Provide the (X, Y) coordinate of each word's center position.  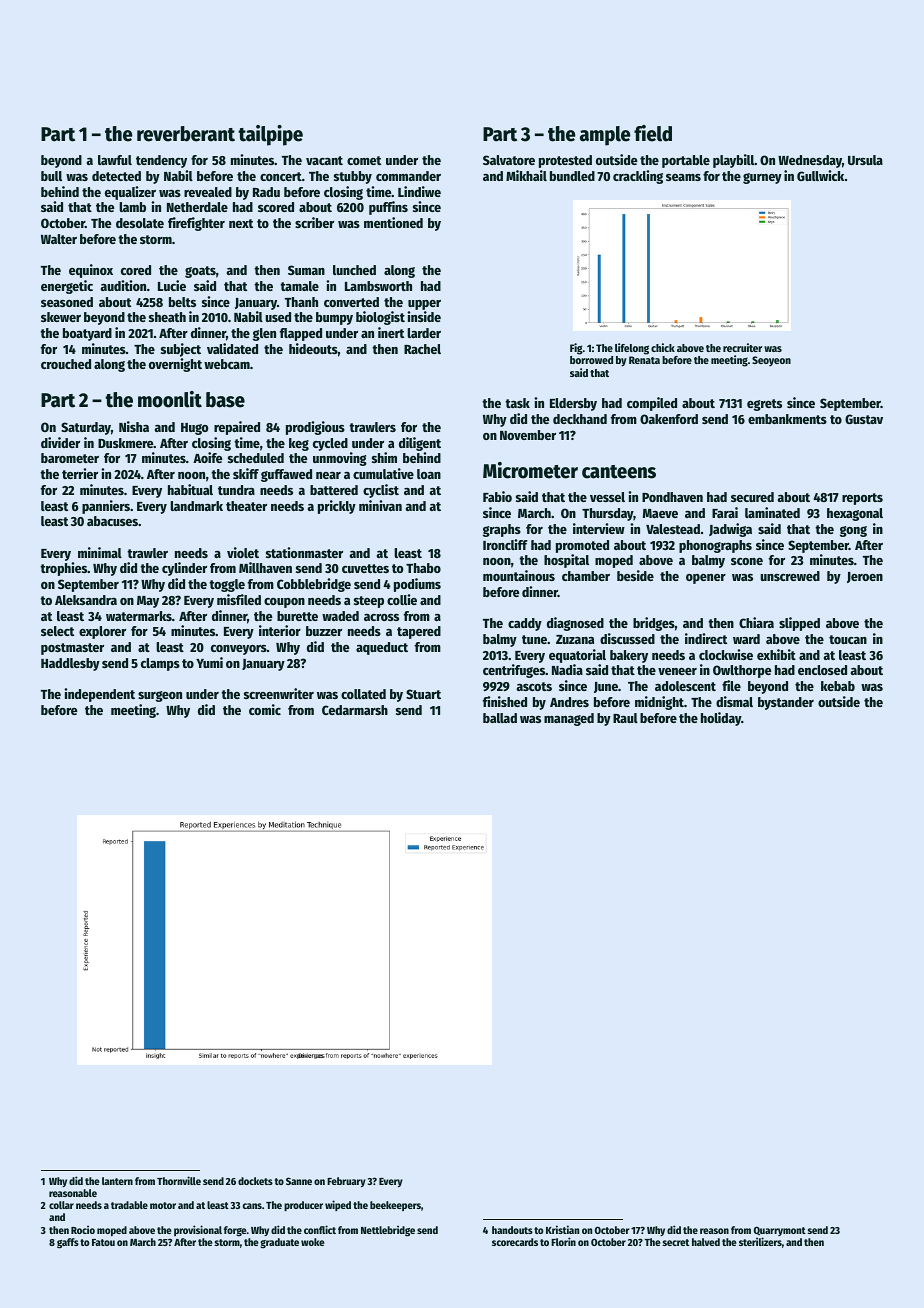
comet (364, 160)
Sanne (299, 1181)
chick (663, 347)
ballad (500, 718)
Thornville (179, 1180)
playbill (734, 161)
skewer (61, 317)
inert (391, 332)
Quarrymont (780, 1231)
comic (265, 709)
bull (51, 176)
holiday (721, 719)
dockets (255, 1181)
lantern (117, 1181)
